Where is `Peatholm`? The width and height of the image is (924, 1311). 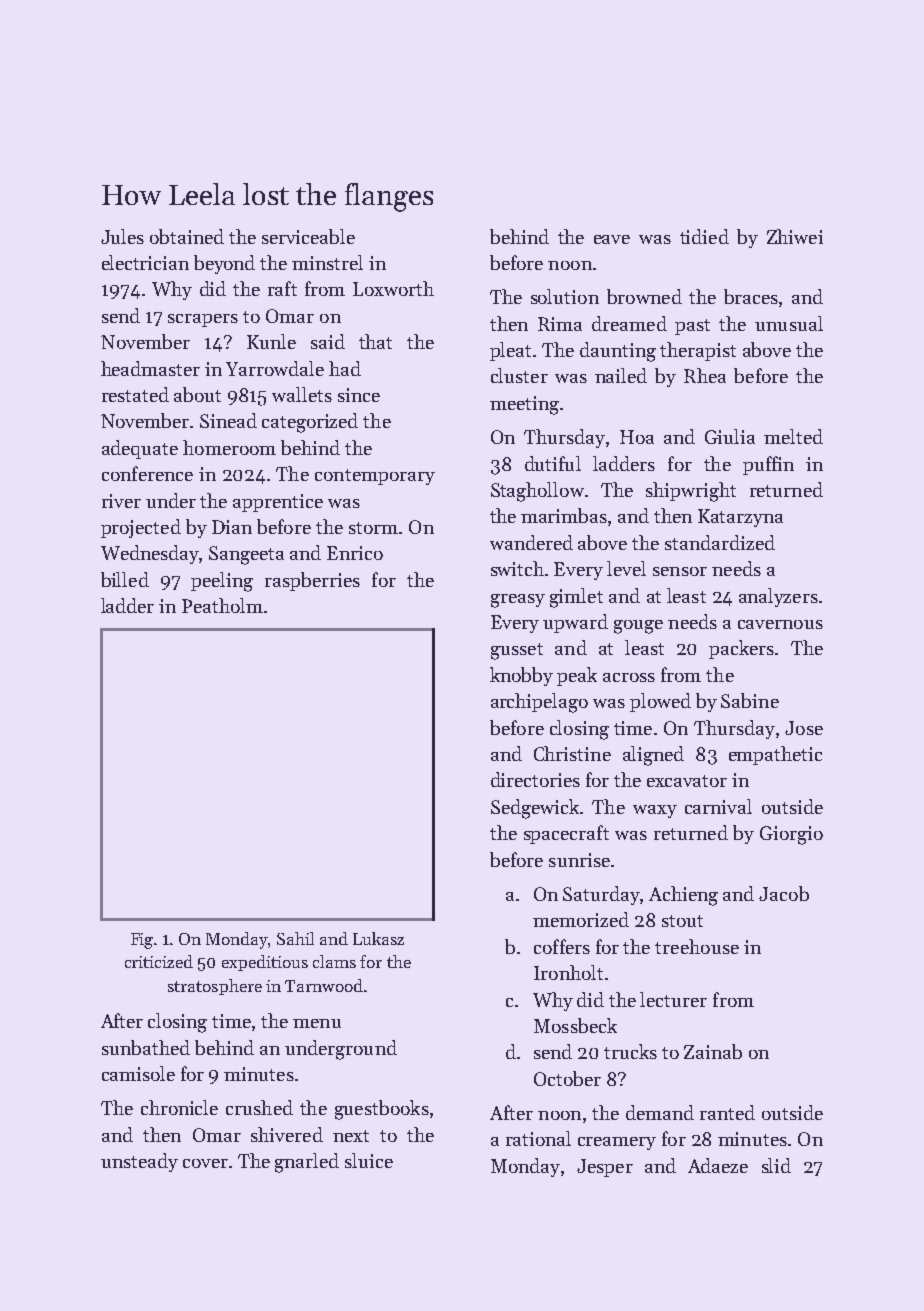 Peatholm is located at coordinates (222, 605).
